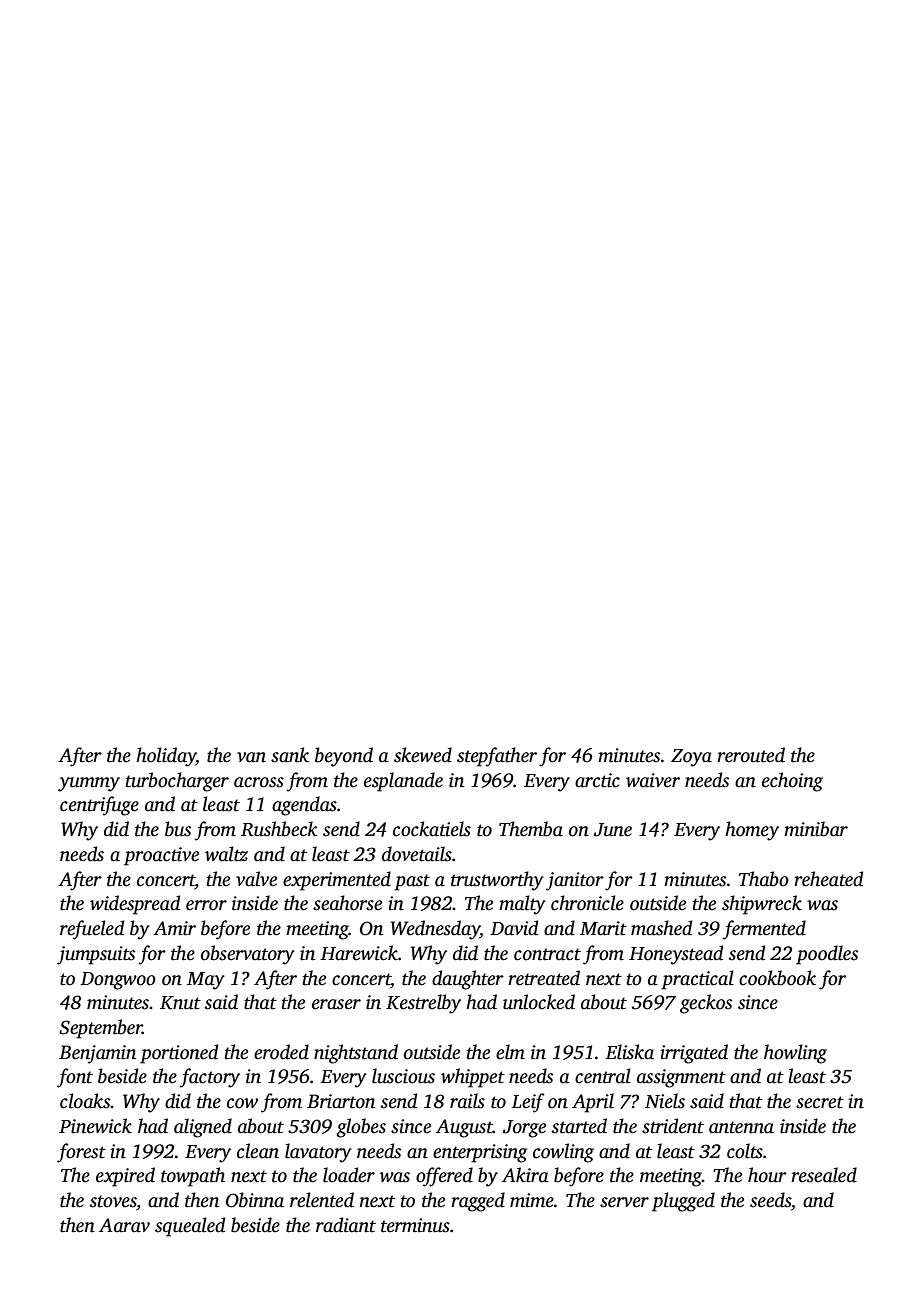  Describe the element at coordinates (497, 757) in the document. I see `stepfather` at that location.
